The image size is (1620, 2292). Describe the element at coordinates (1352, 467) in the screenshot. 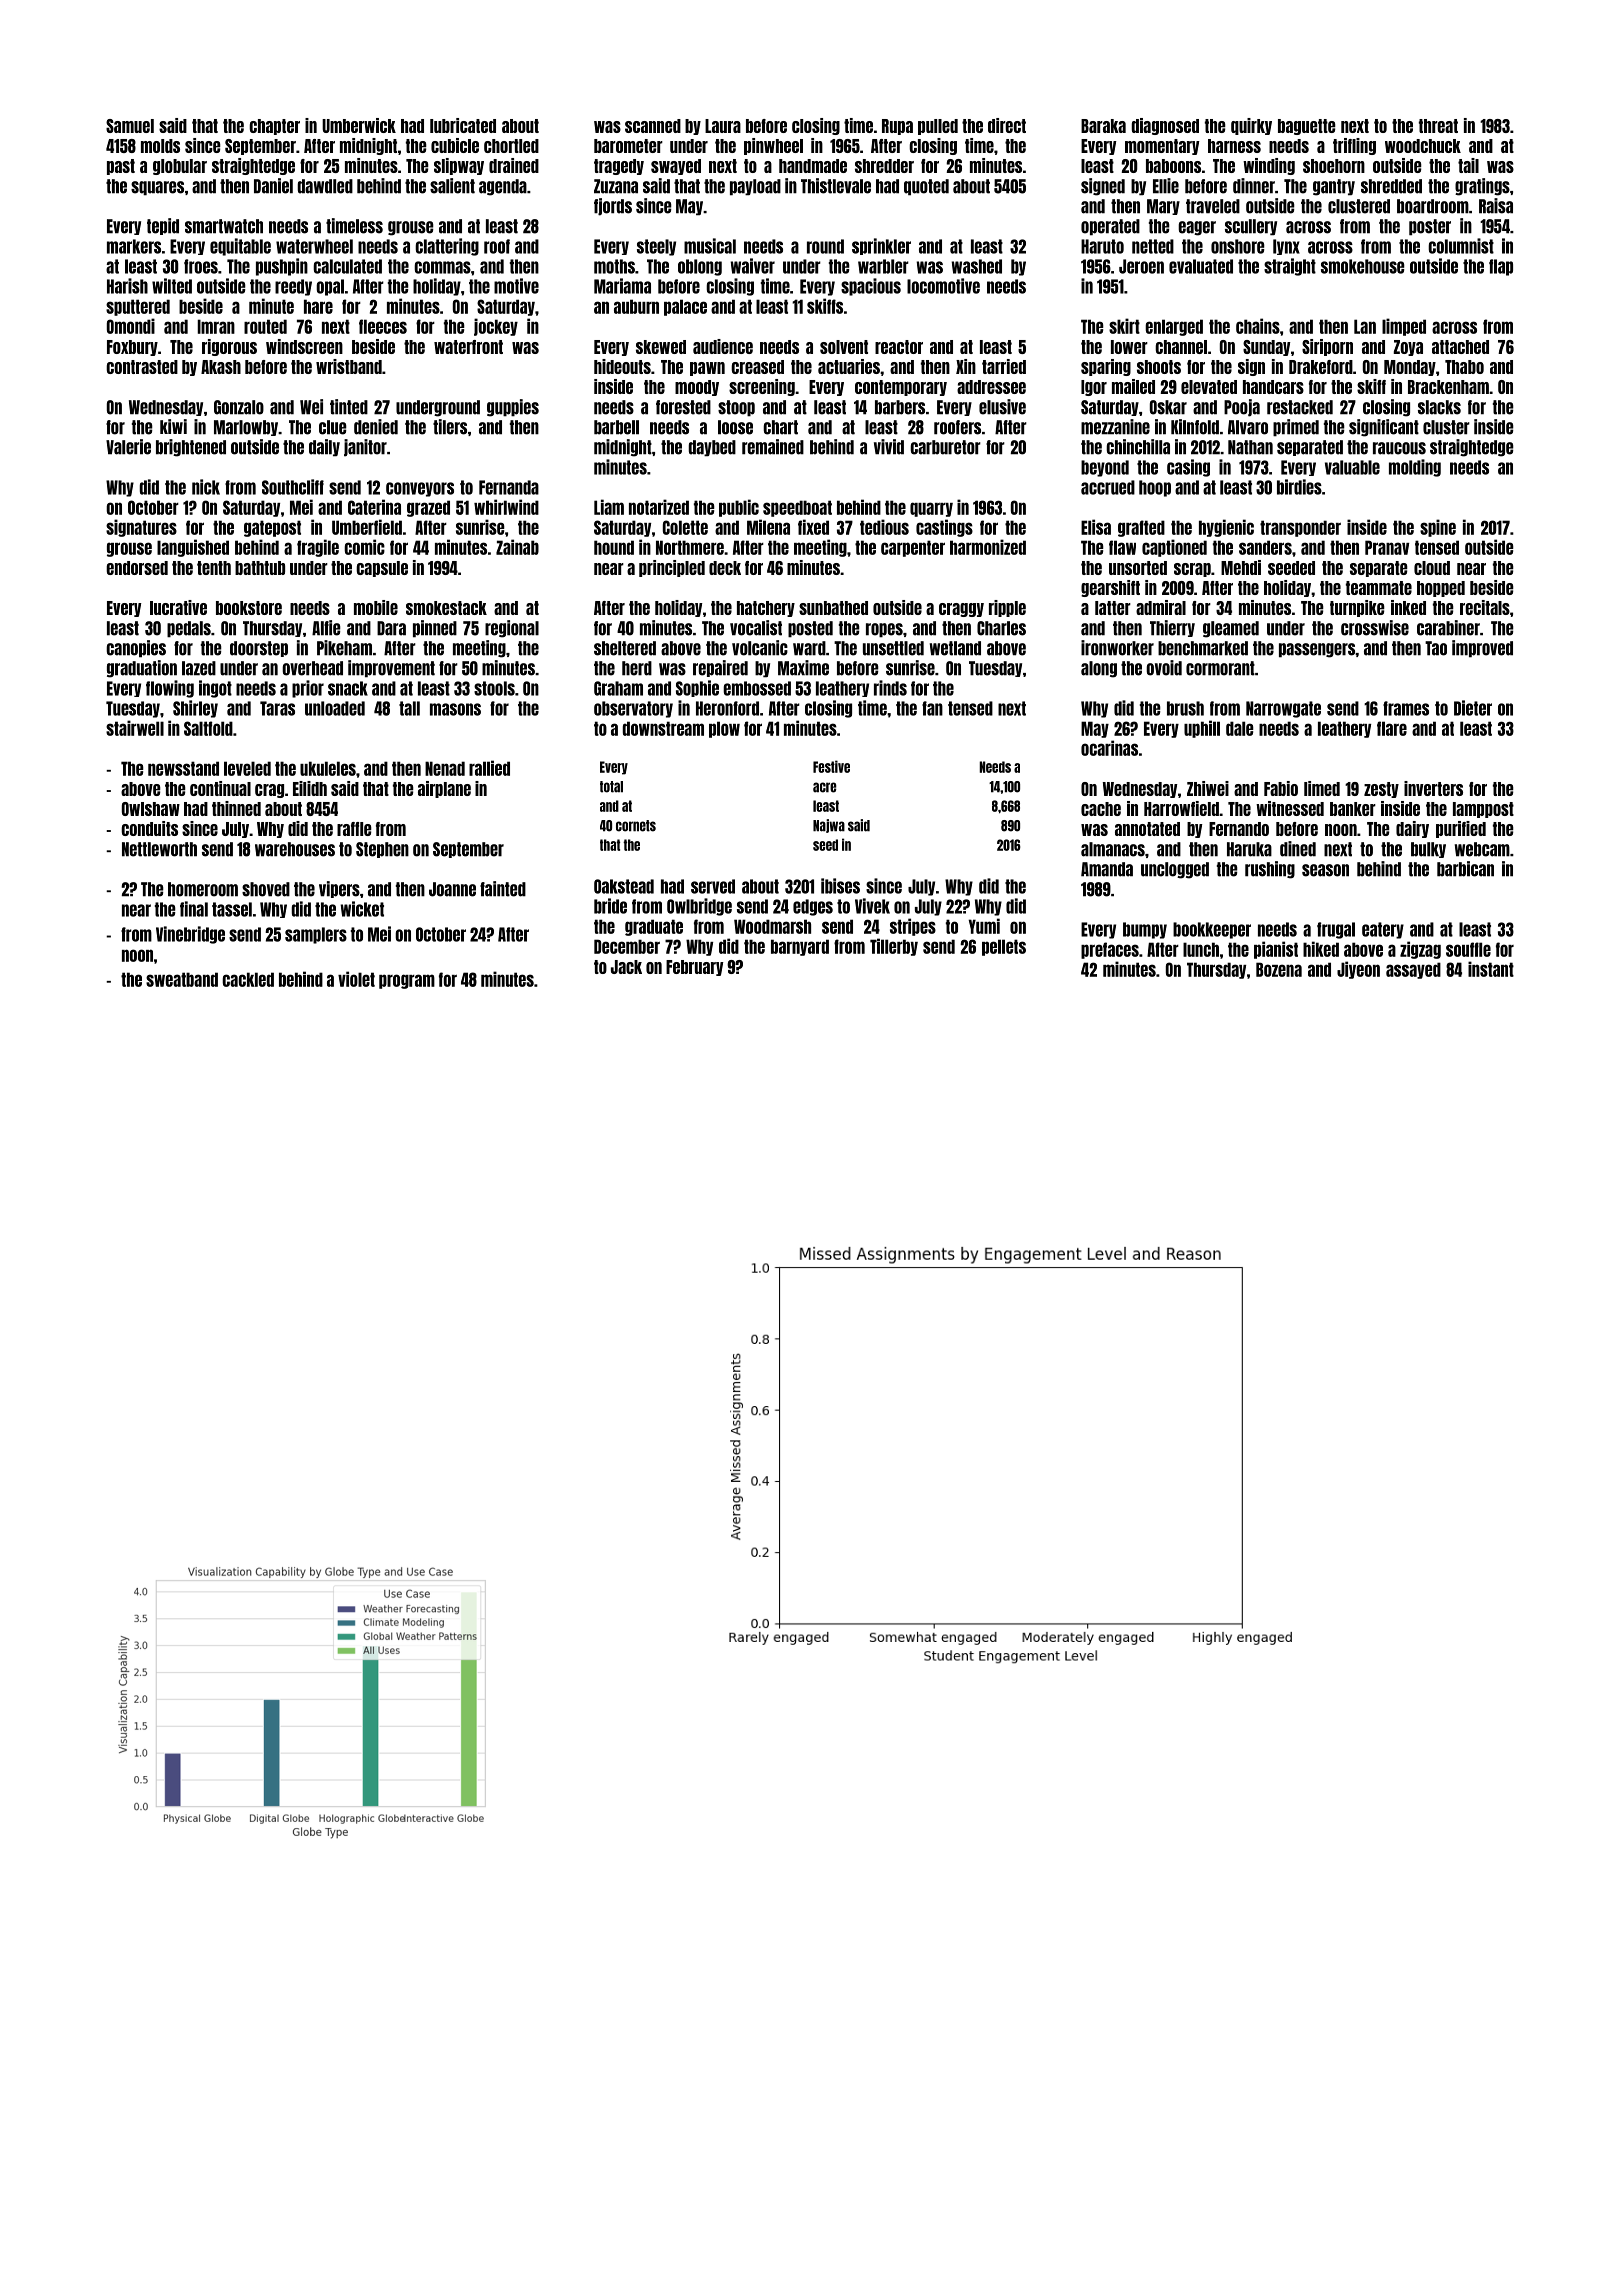

I see `valuable` at that location.
